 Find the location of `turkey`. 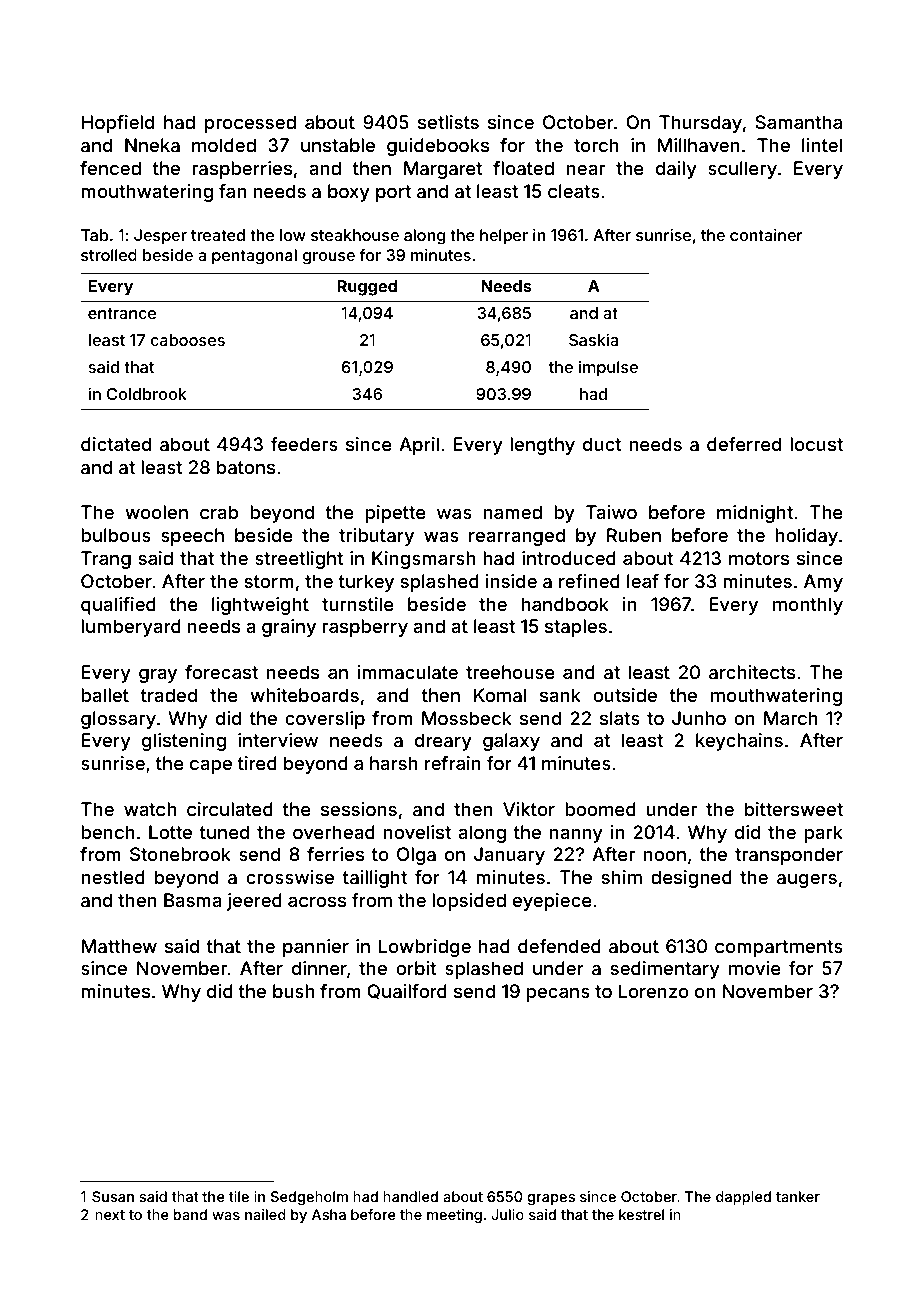

turkey is located at coordinates (366, 583).
